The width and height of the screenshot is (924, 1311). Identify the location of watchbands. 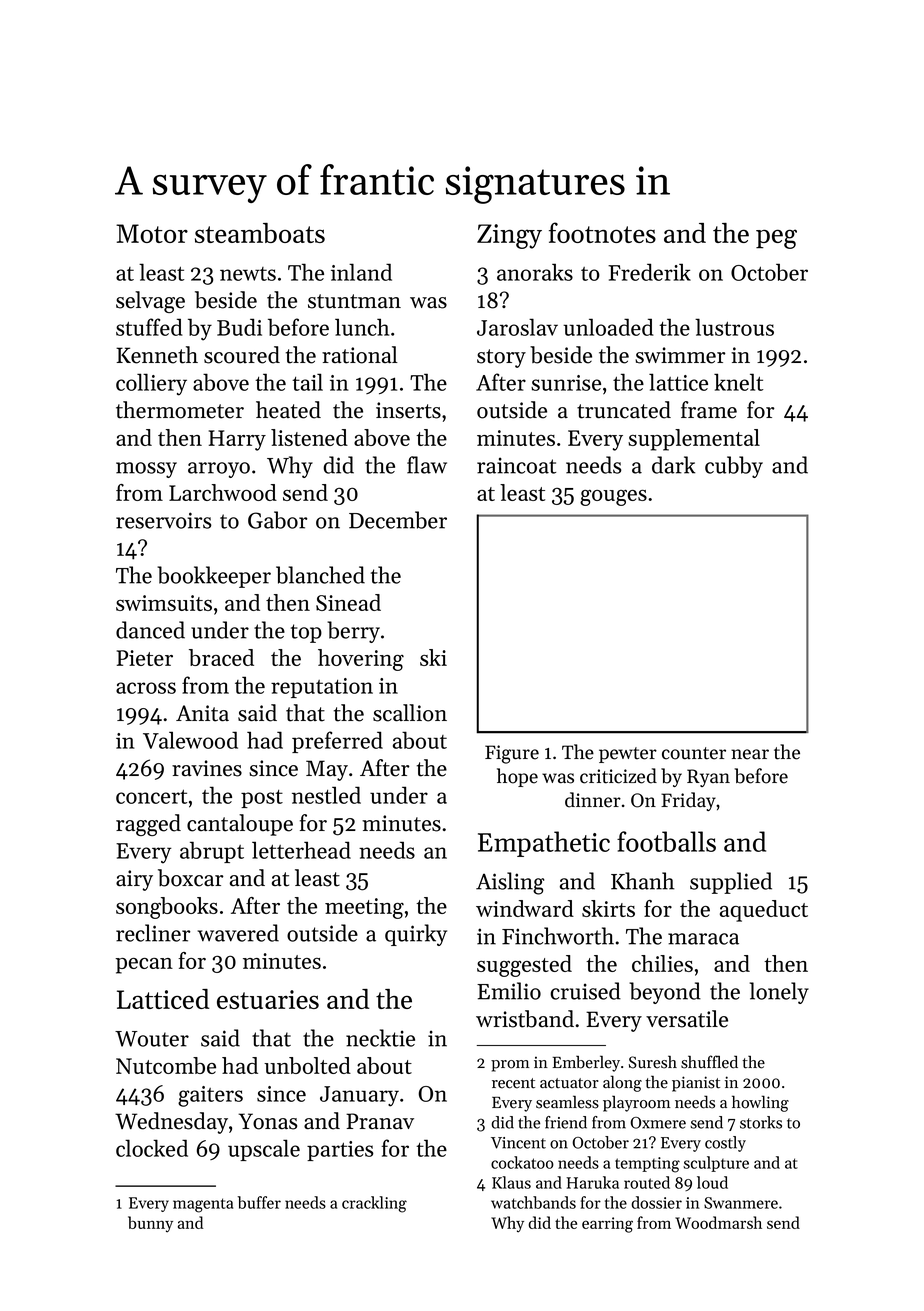
(533, 1202).
